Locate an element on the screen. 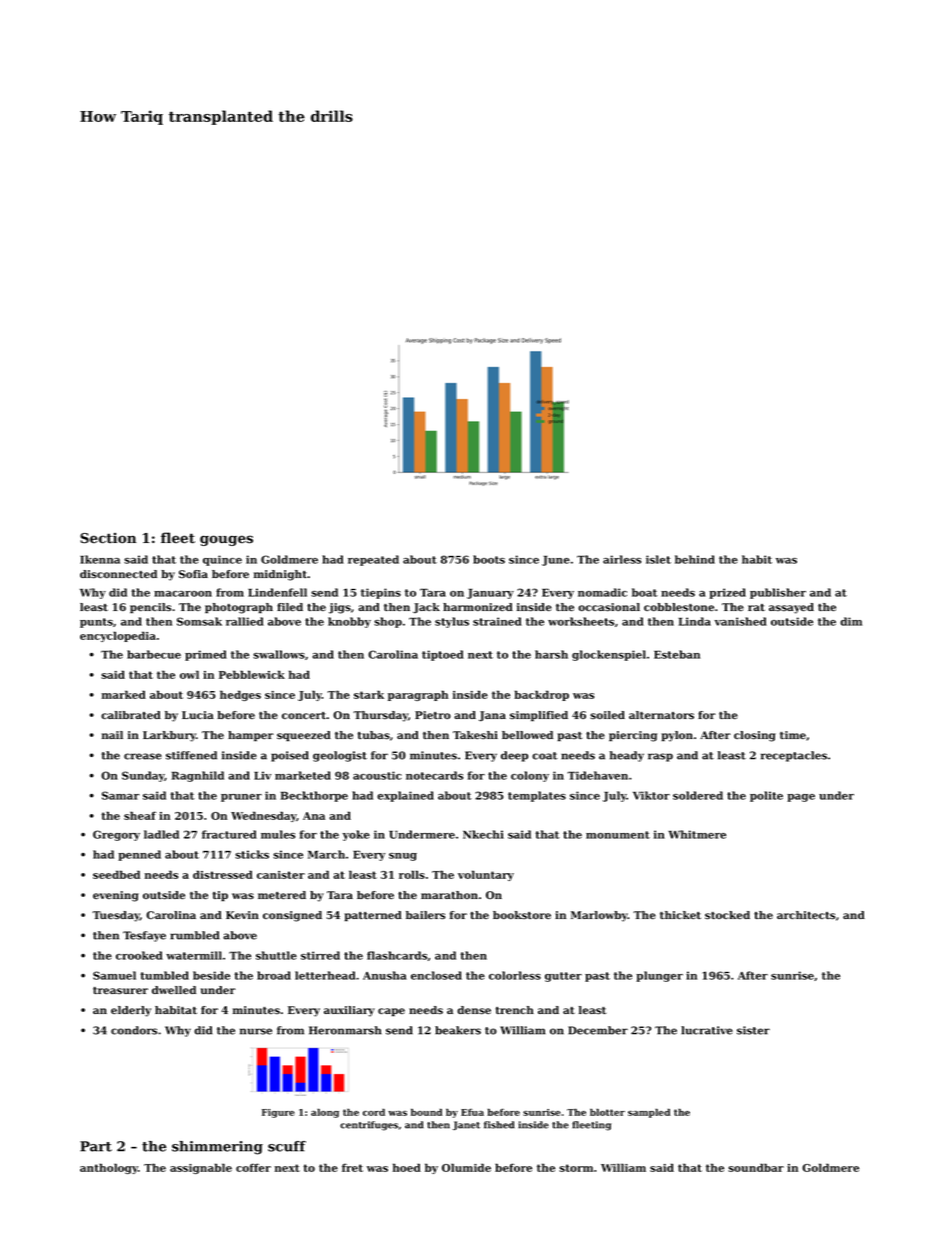 This screenshot has height=1233, width=952. harmonized is located at coordinates (478, 607).
